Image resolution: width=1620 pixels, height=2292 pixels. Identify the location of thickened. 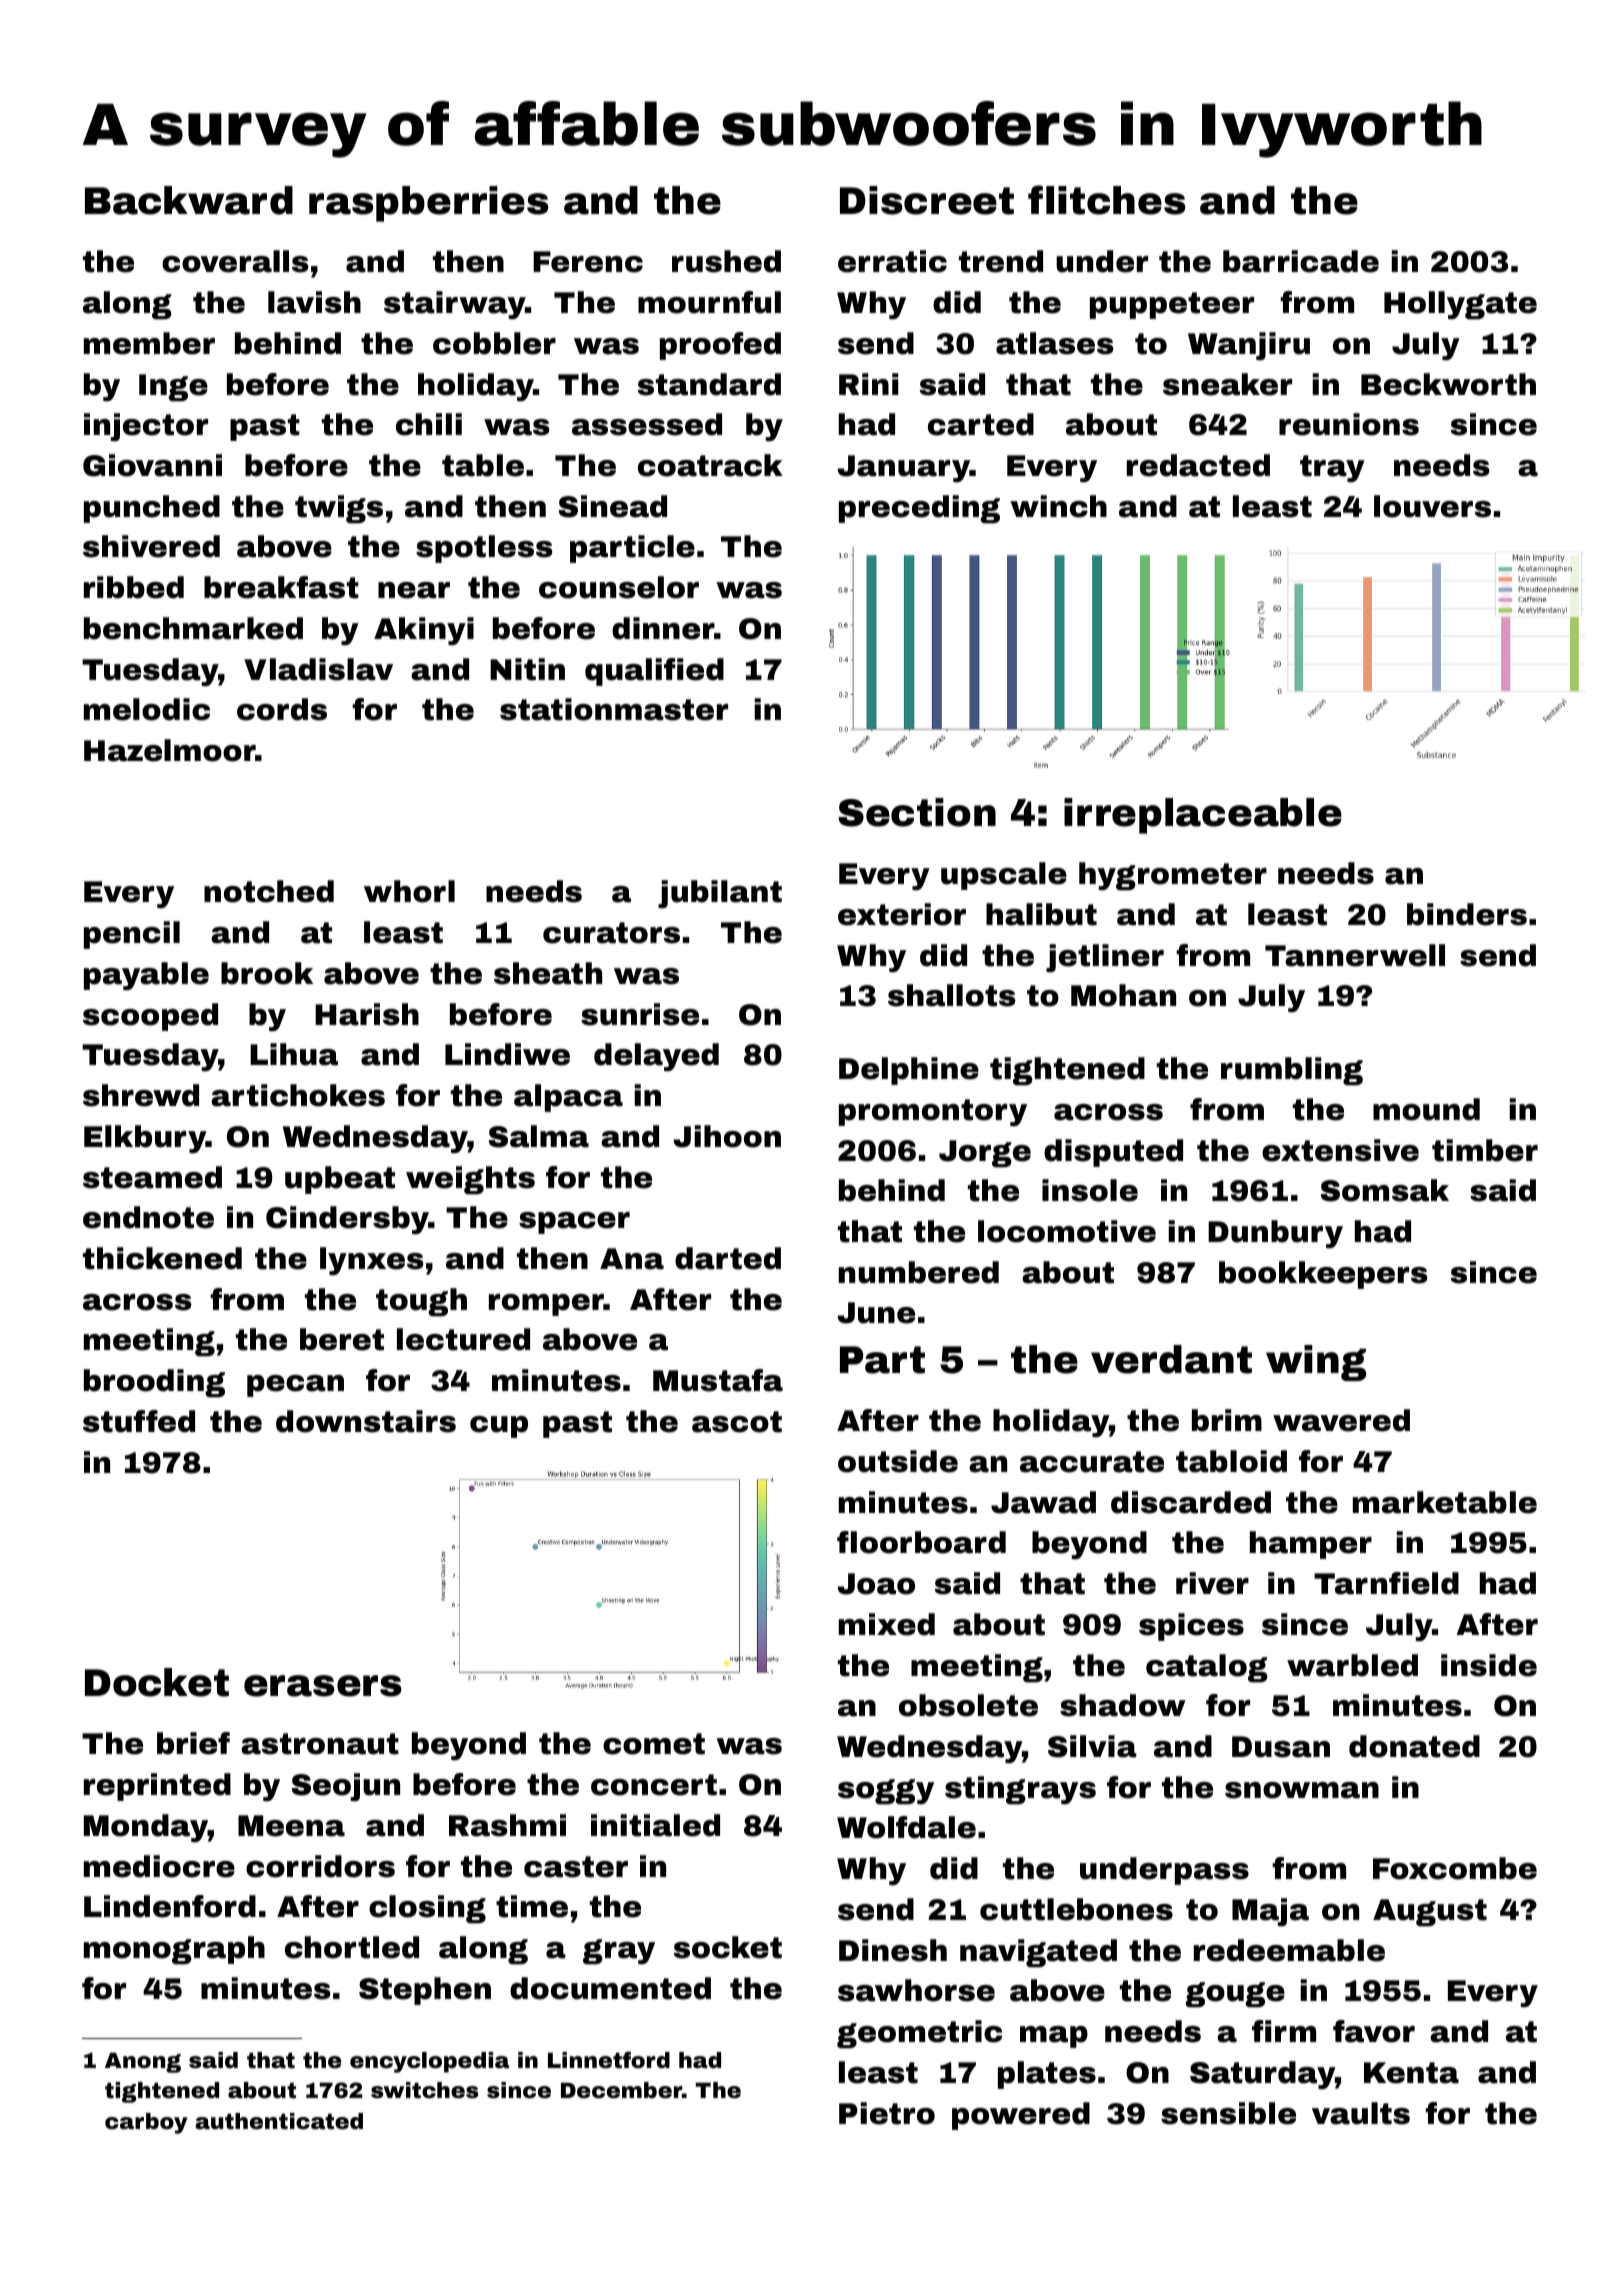
(162, 1258).
